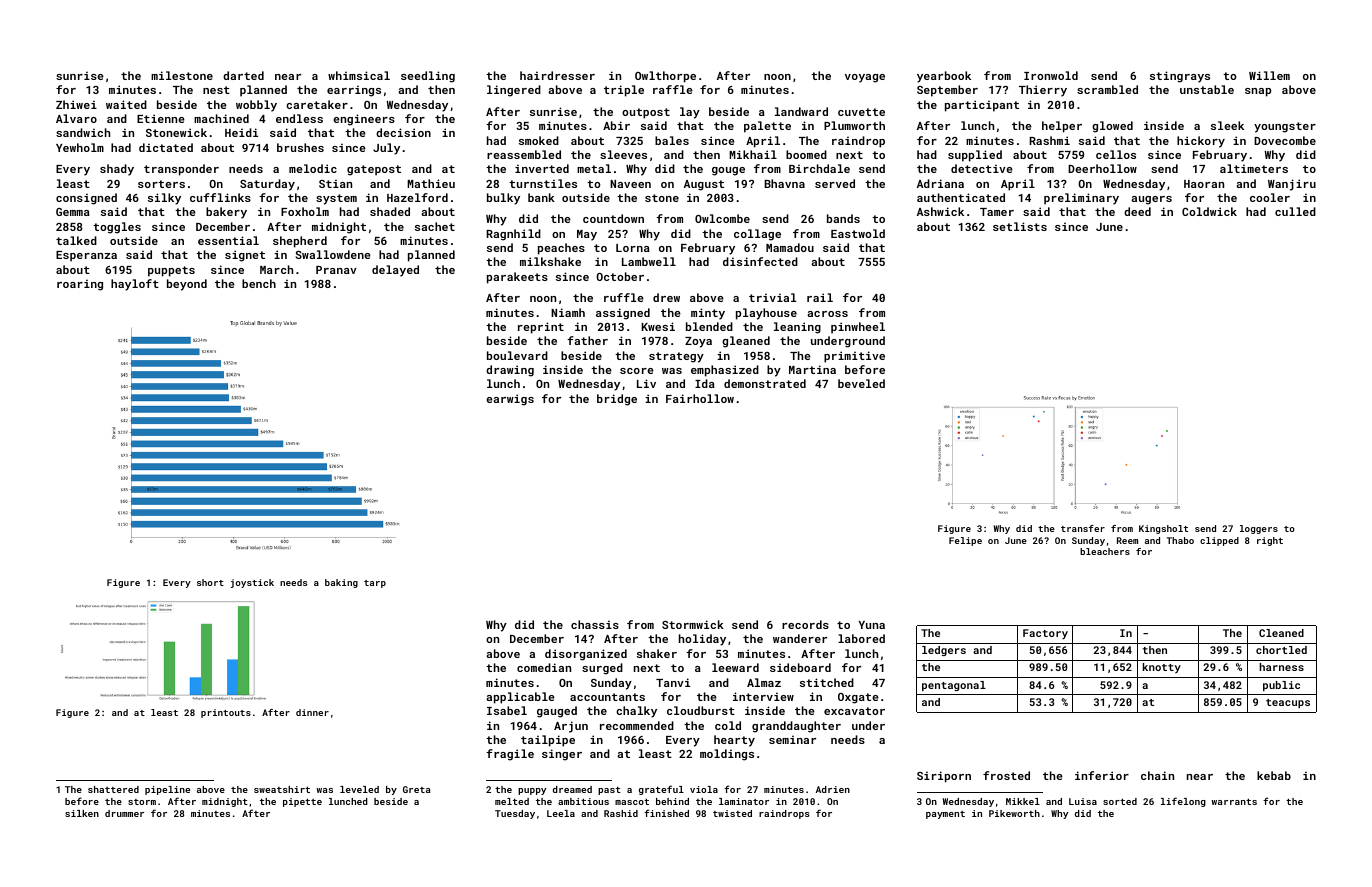 This screenshot has width=1372, height=887. What do you see at coordinates (1227, 125) in the screenshot?
I see `sleek` at bounding box center [1227, 125].
